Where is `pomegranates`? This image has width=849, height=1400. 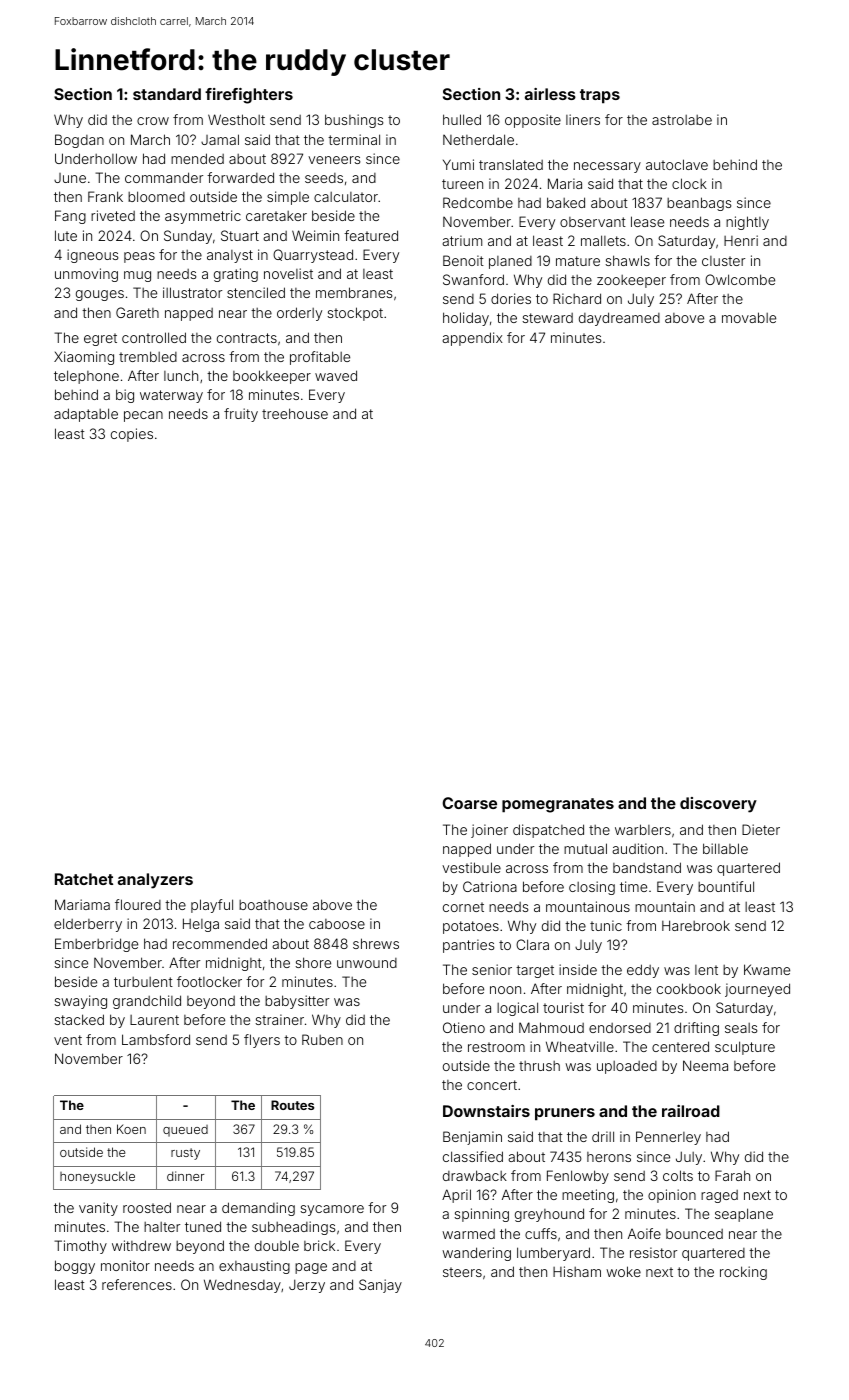 pomegranates is located at coordinates (558, 805).
